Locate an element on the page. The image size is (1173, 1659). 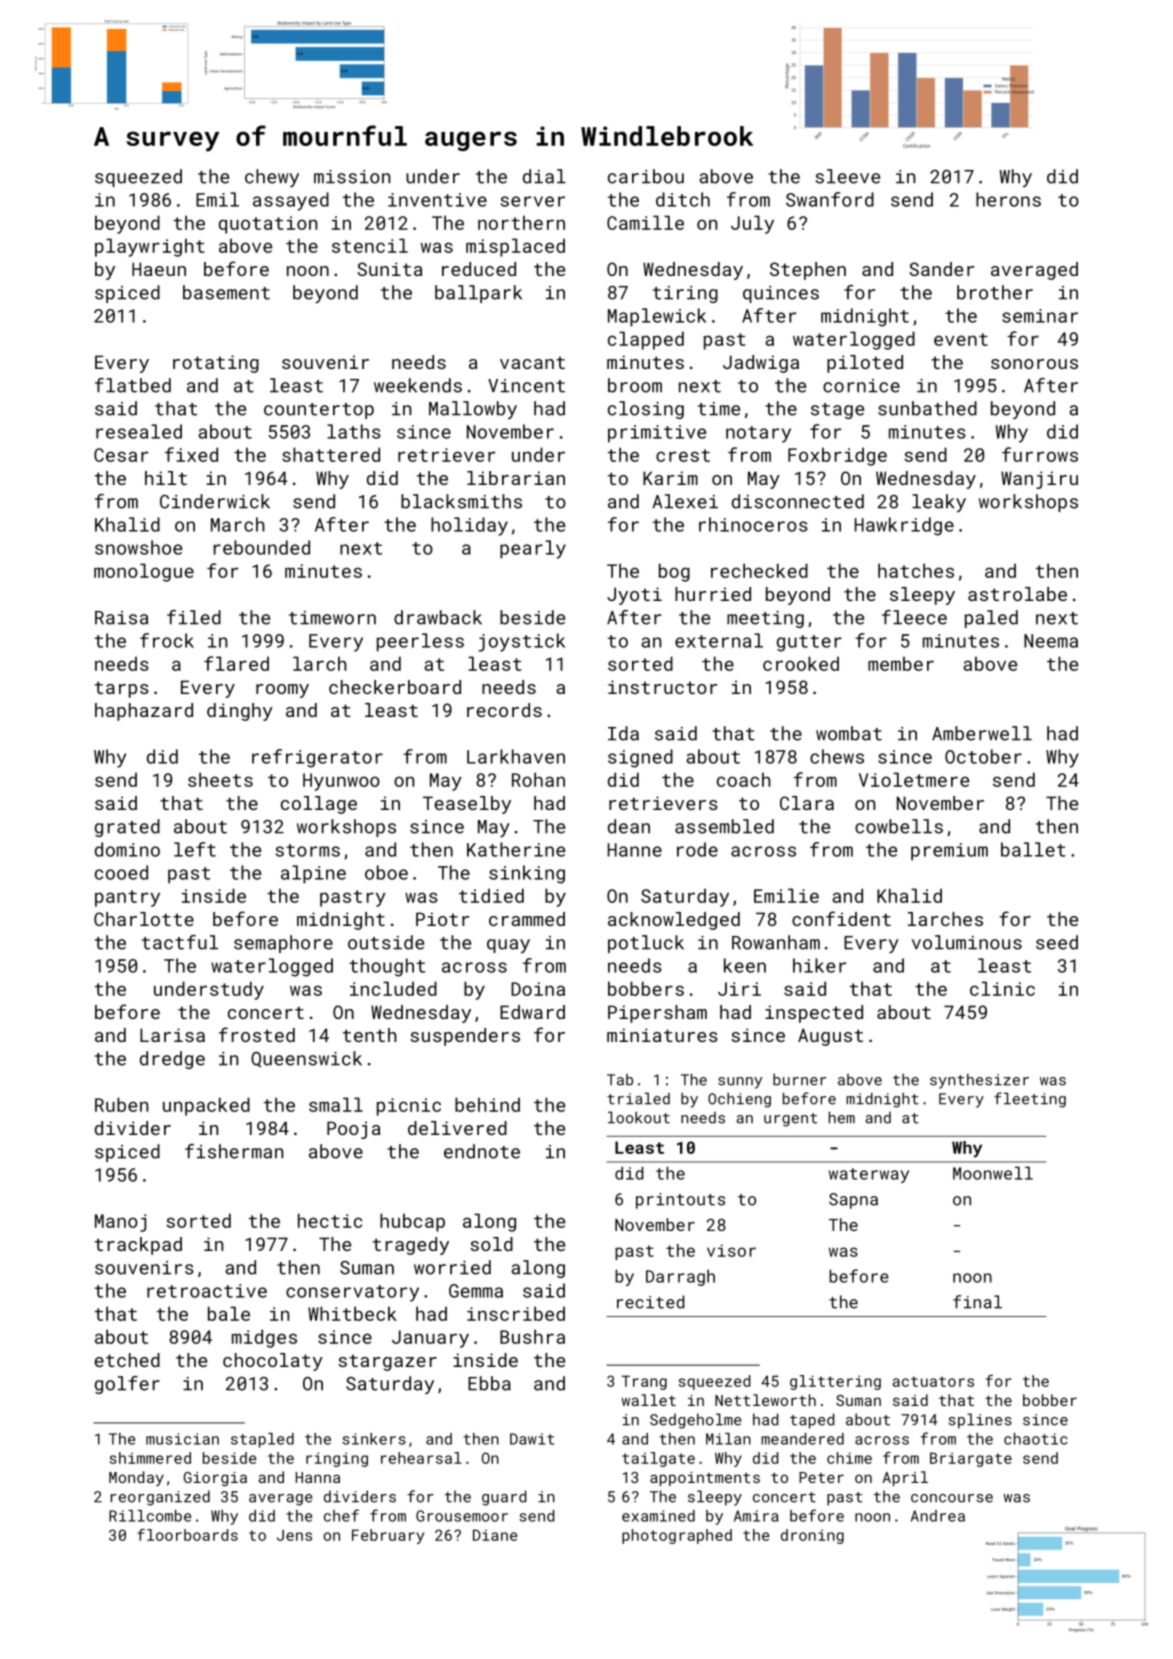
domino is located at coordinates (127, 849).
